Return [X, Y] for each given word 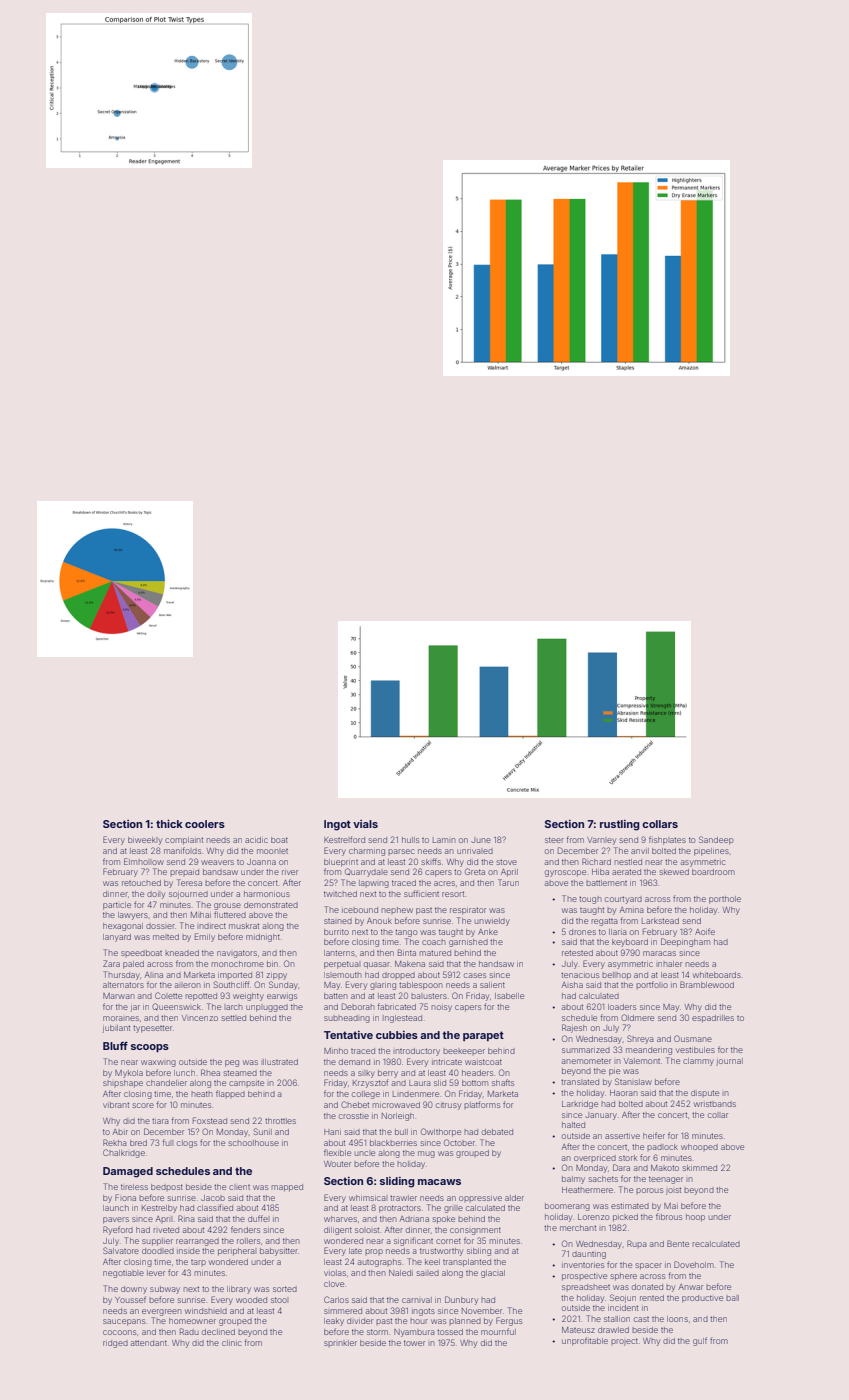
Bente [678, 1243]
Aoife [705, 931]
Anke [488, 932]
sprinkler [340, 1343]
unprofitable [585, 1341]
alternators [123, 985]
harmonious [267, 894]
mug [426, 1154]
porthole [725, 900]
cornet [448, 1241]
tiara [160, 1121]
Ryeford [118, 1230]
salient [492, 985]
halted [573, 1125]
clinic [231, 1343]
